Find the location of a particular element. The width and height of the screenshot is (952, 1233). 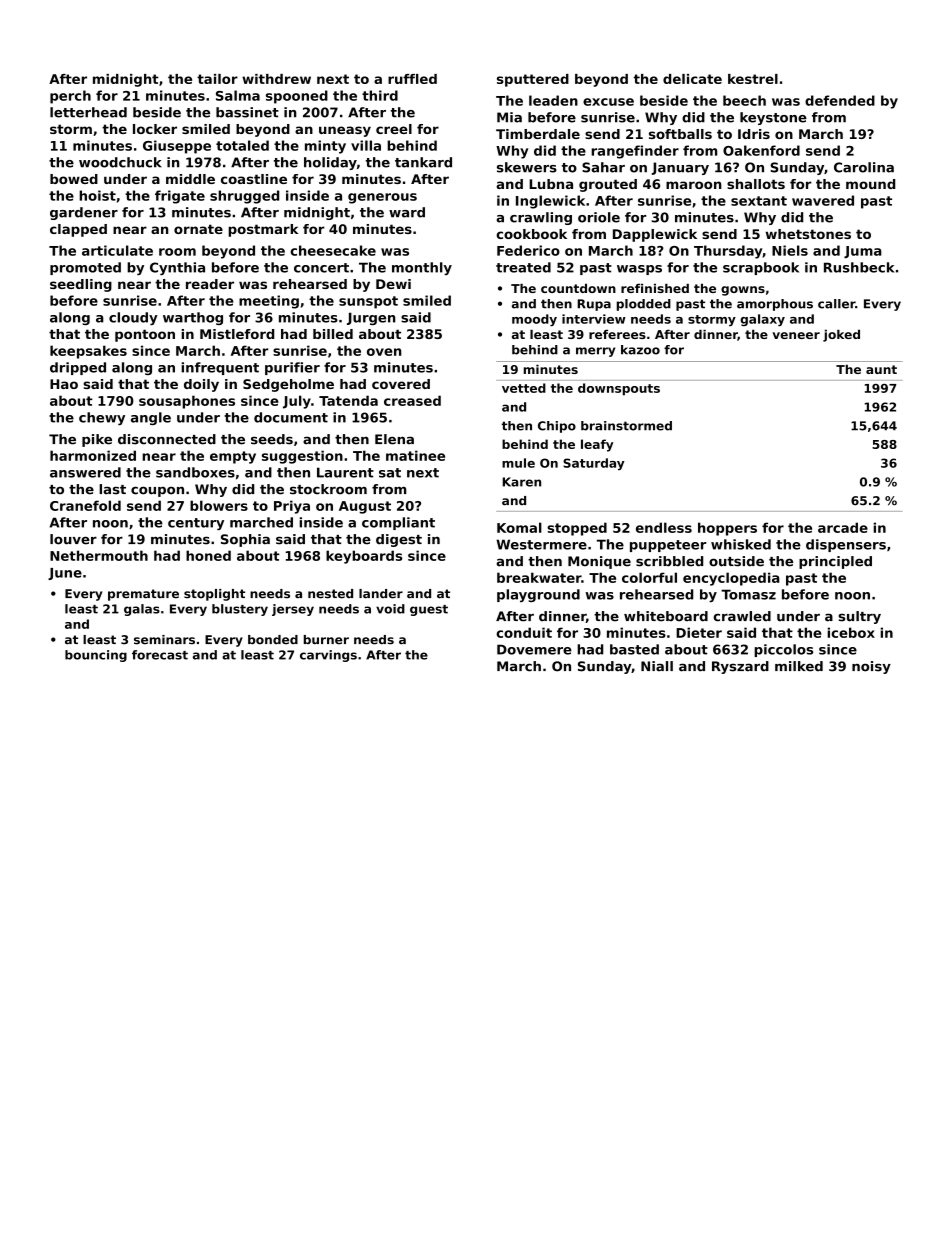

bouncing is located at coordinates (96, 656).
